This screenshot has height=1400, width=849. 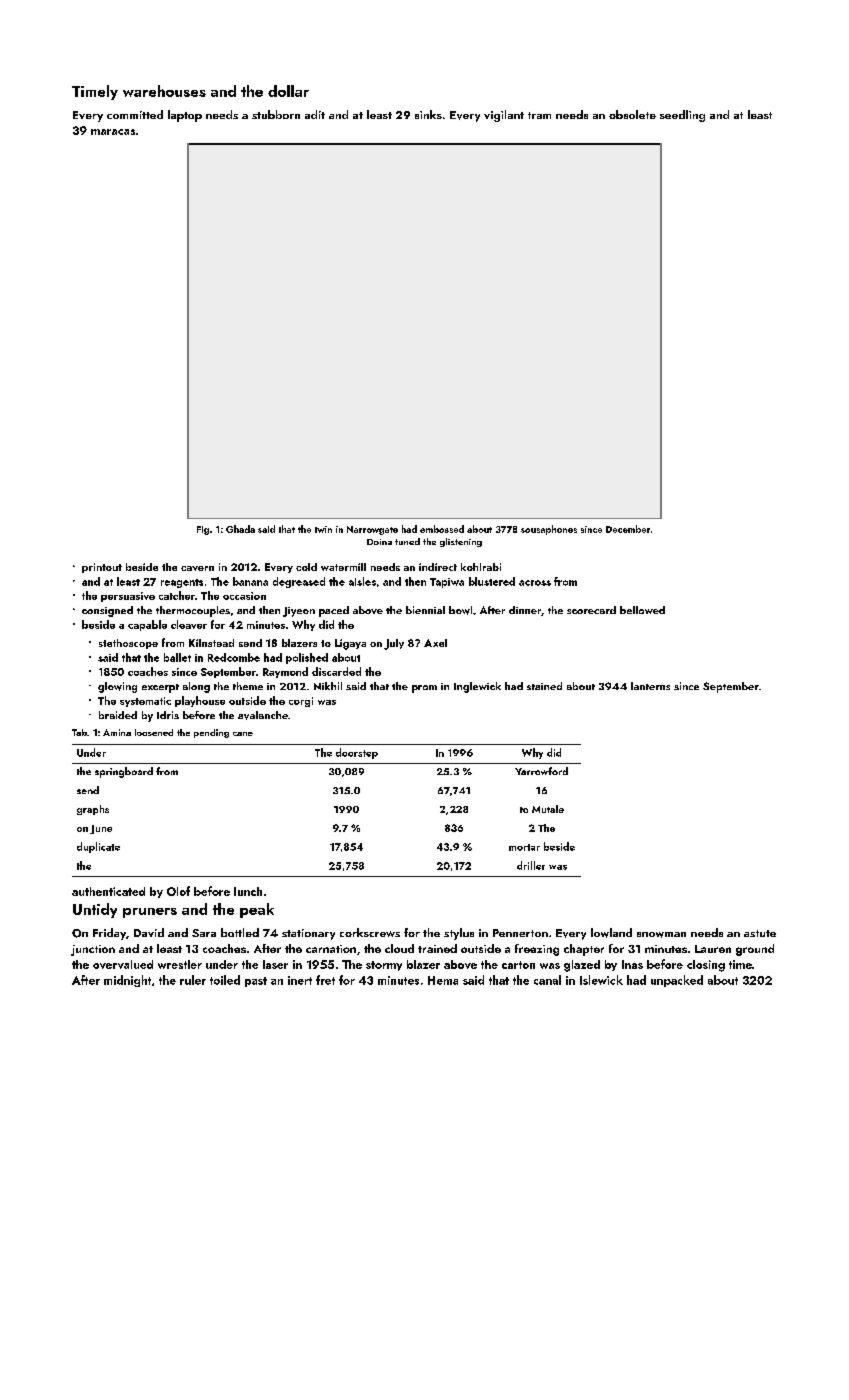 What do you see at coordinates (628, 529) in the screenshot?
I see `December` at bounding box center [628, 529].
